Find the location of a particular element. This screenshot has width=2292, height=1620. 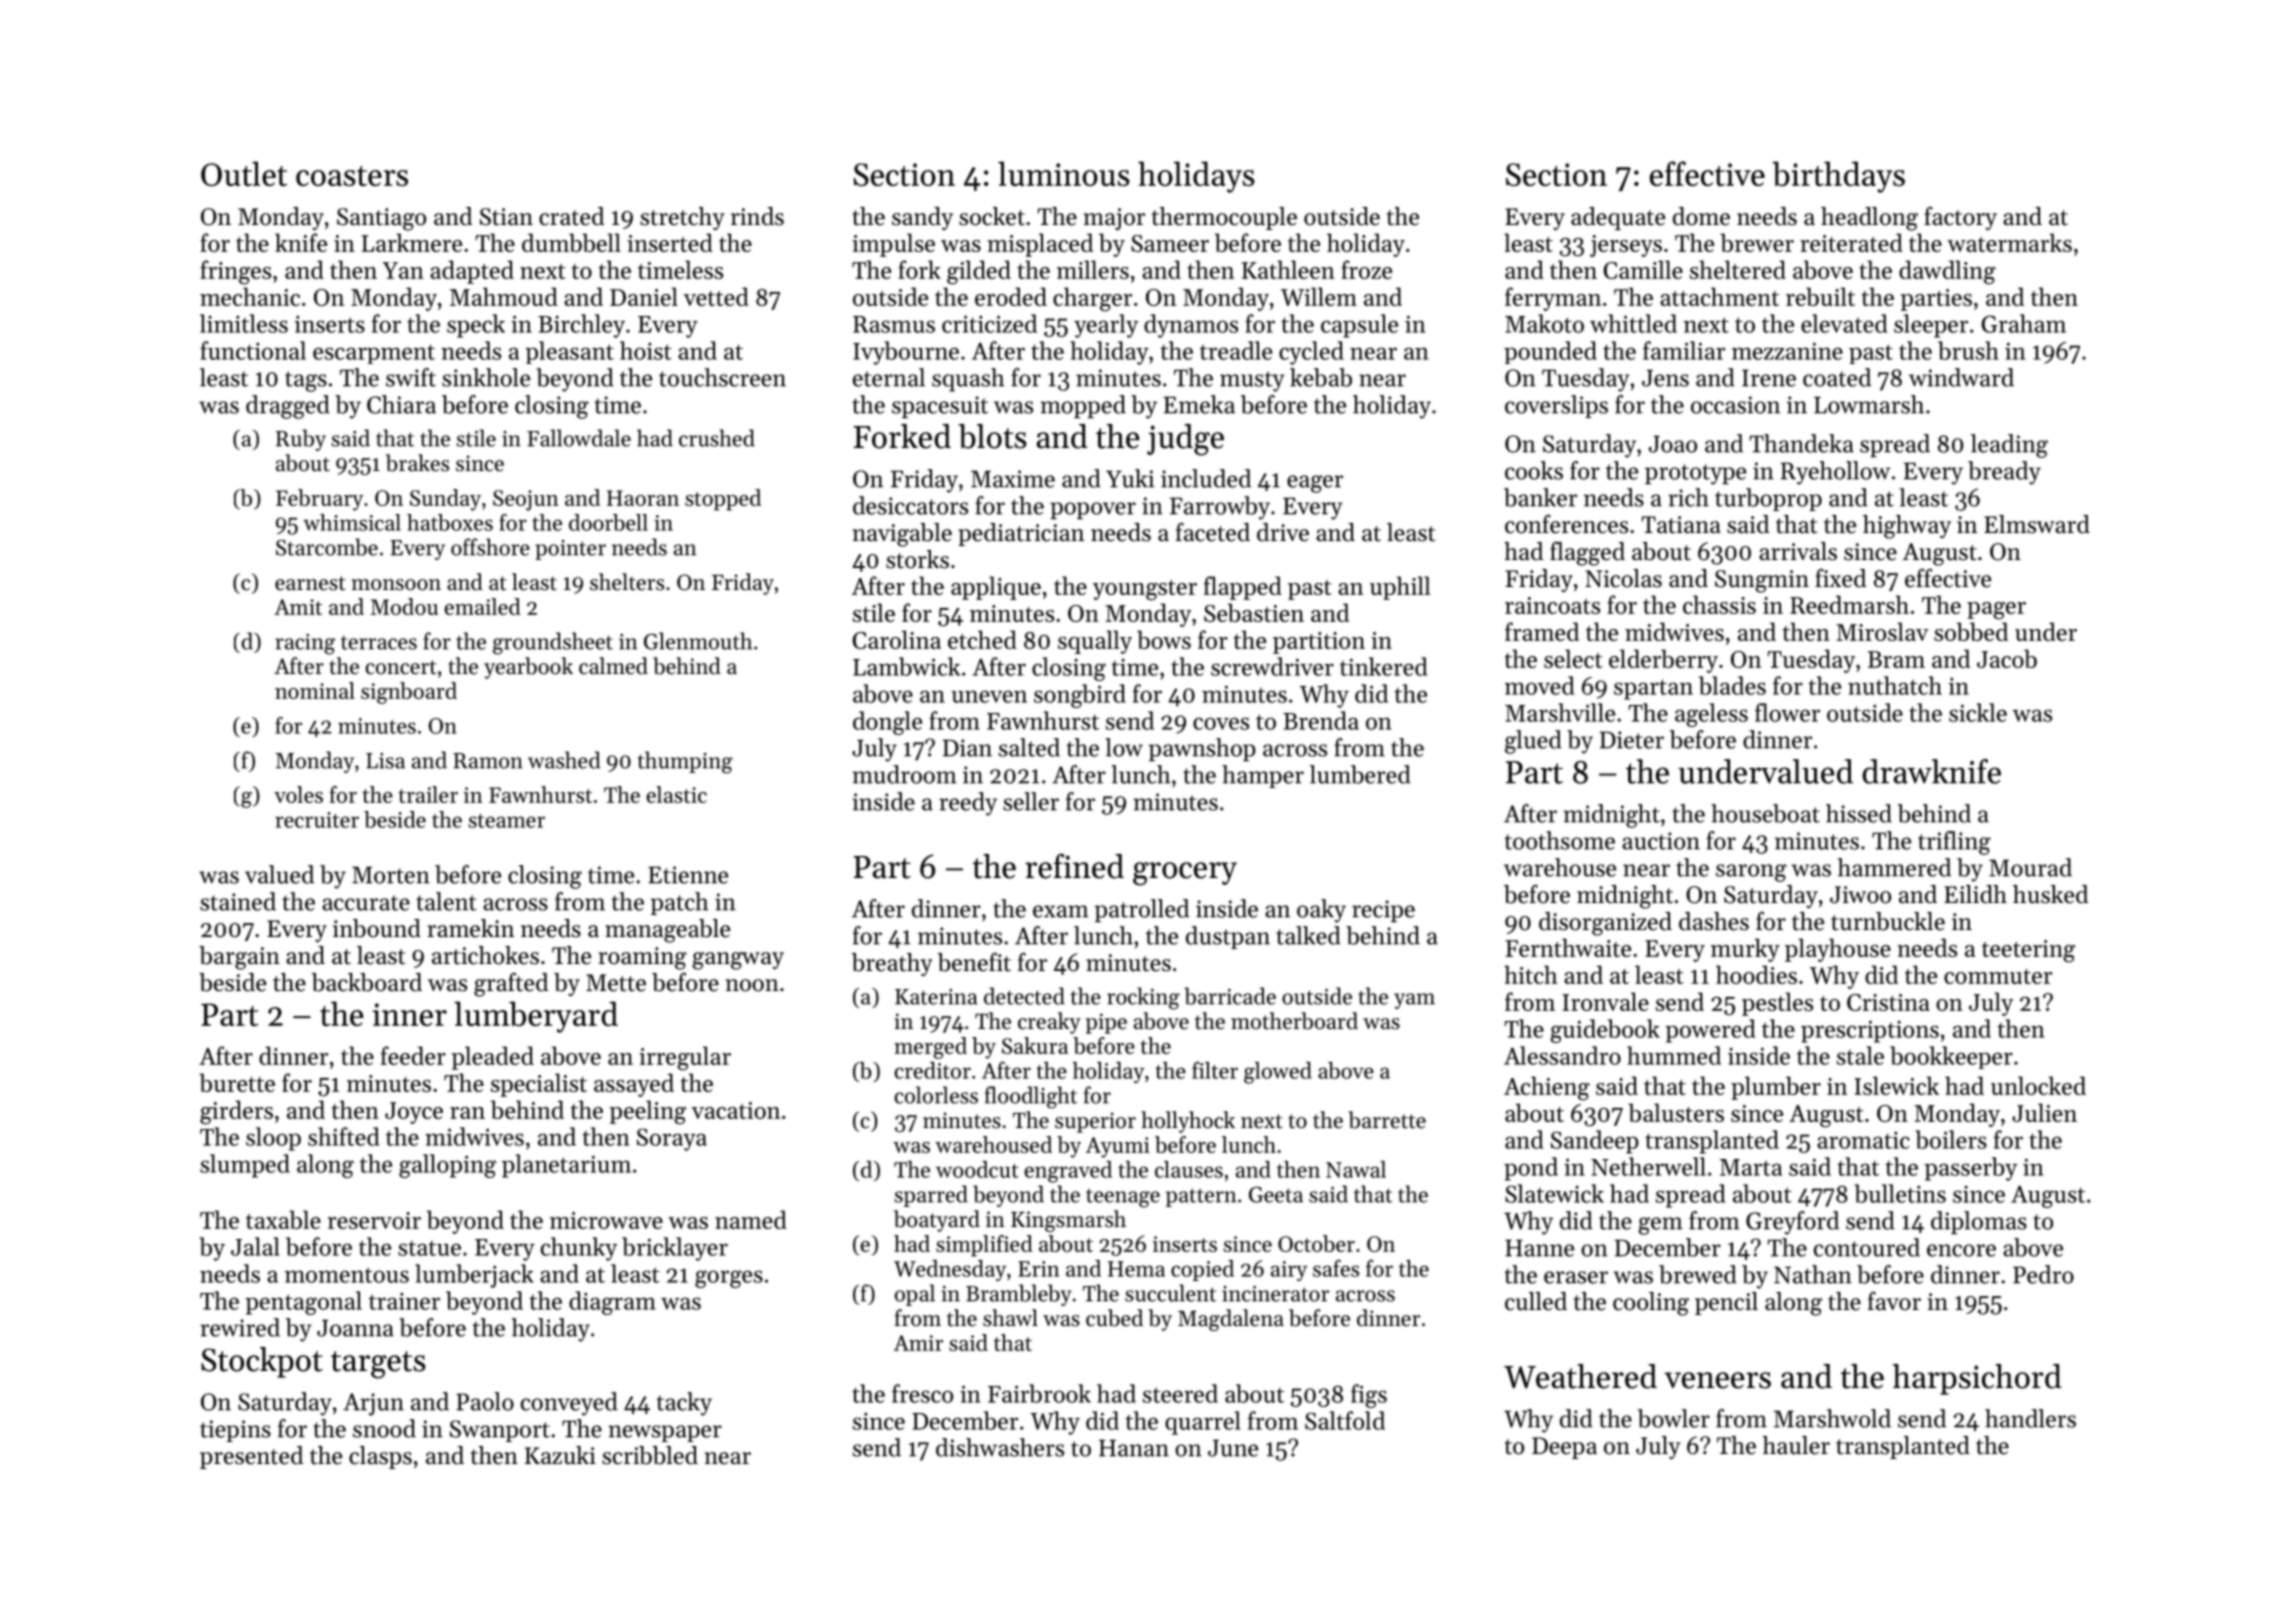

sheltered is located at coordinates (1738, 269).
